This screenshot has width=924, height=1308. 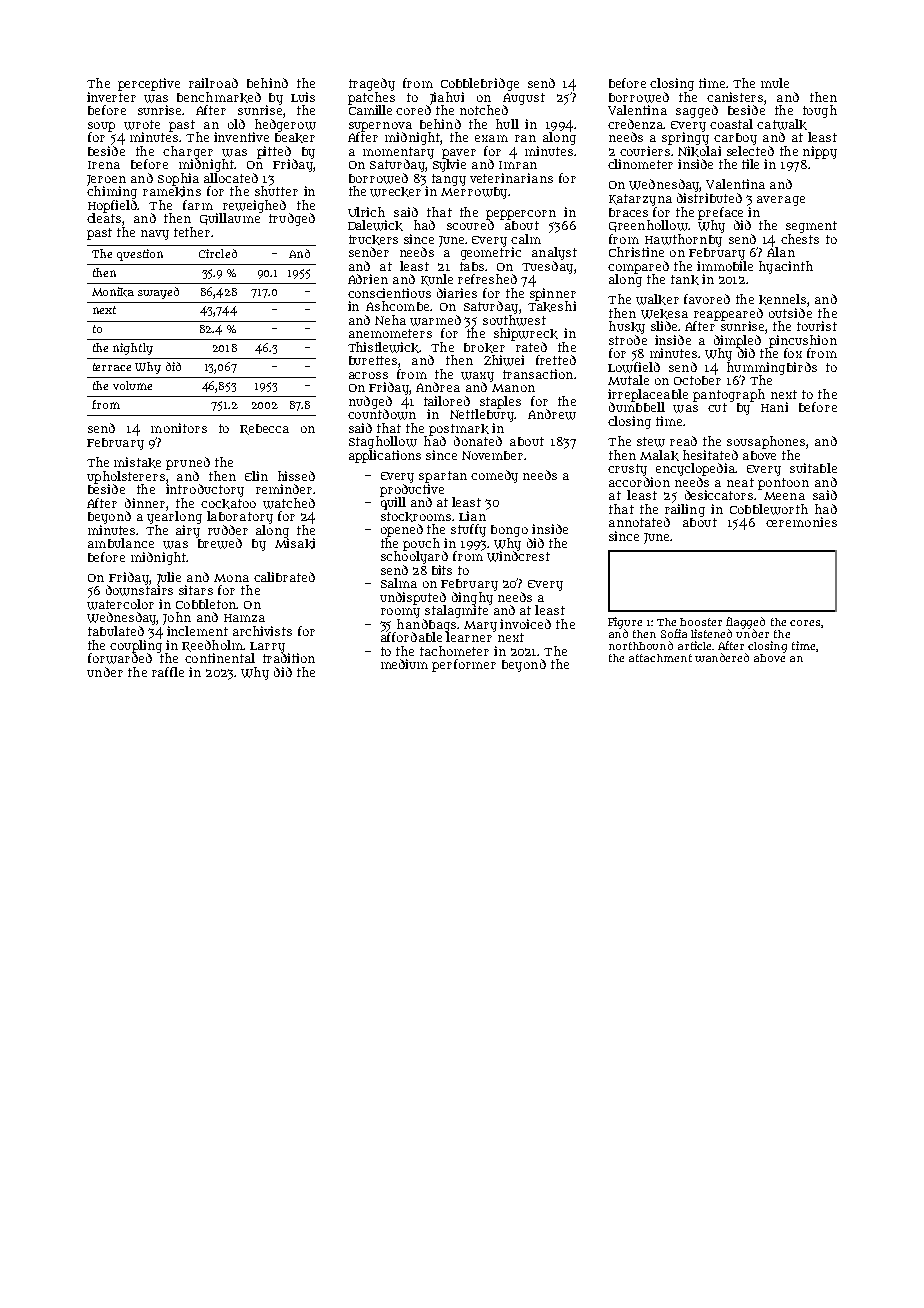 I want to click on Rebecca, so click(x=264, y=429).
